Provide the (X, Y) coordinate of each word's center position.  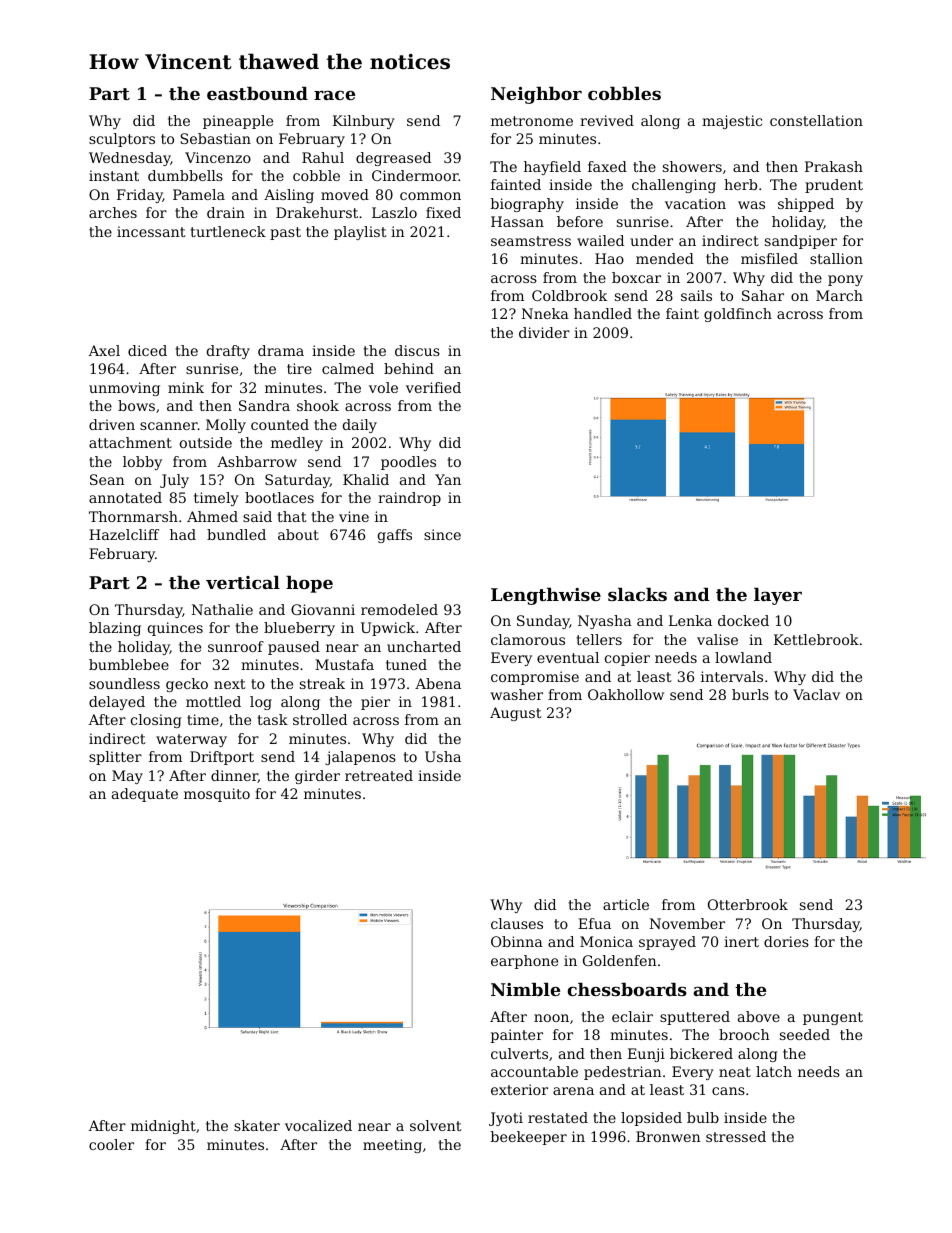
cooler (111, 1144)
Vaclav (816, 694)
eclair (632, 1016)
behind (409, 368)
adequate (145, 795)
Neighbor (536, 95)
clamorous (528, 639)
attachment (130, 442)
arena (573, 1091)
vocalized (318, 1125)
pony (845, 280)
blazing (115, 629)
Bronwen (668, 1136)
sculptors (122, 140)
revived (607, 120)
